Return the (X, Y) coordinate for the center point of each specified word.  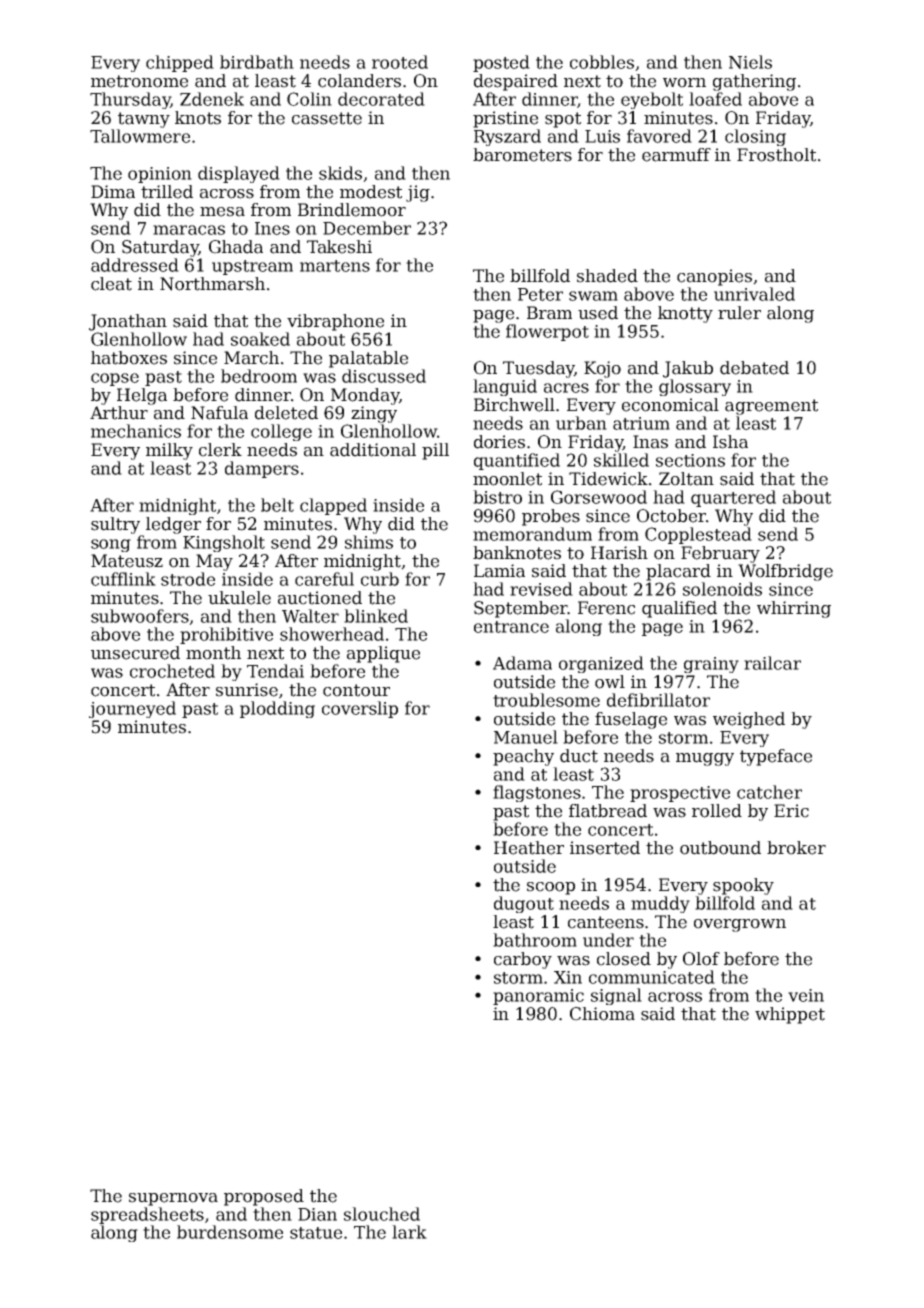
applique (383, 654)
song (111, 545)
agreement (771, 407)
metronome (139, 81)
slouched (382, 1214)
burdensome (230, 1232)
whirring (794, 609)
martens (335, 266)
